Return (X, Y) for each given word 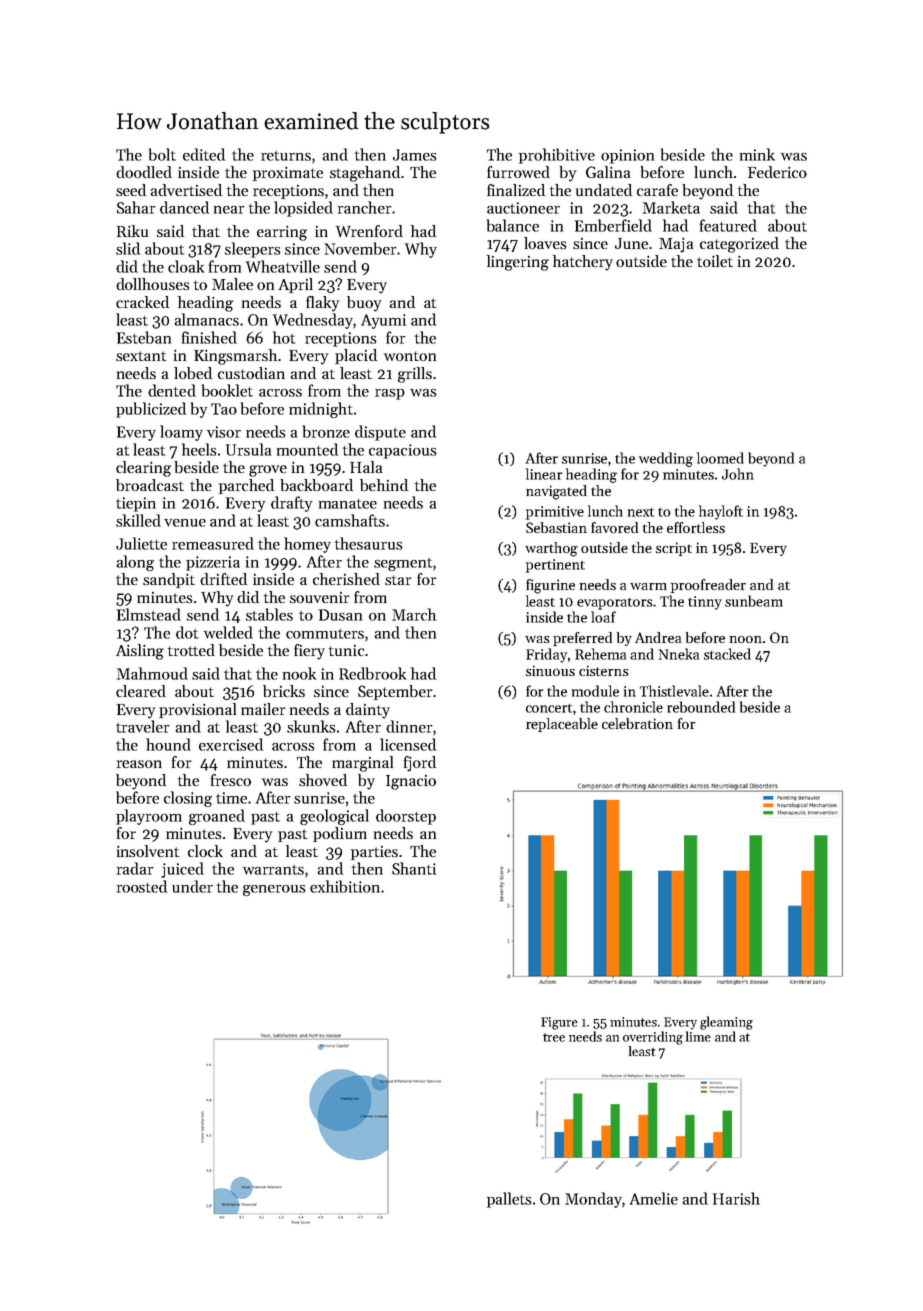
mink (757, 154)
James (415, 155)
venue (185, 523)
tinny (705, 603)
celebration (637, 723)
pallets (509, 1200)
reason (139, 764)
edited (204, 154)
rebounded (701, 707)
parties (374, 853)
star (398, 580)
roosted (142, 886)
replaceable (562, 725)
